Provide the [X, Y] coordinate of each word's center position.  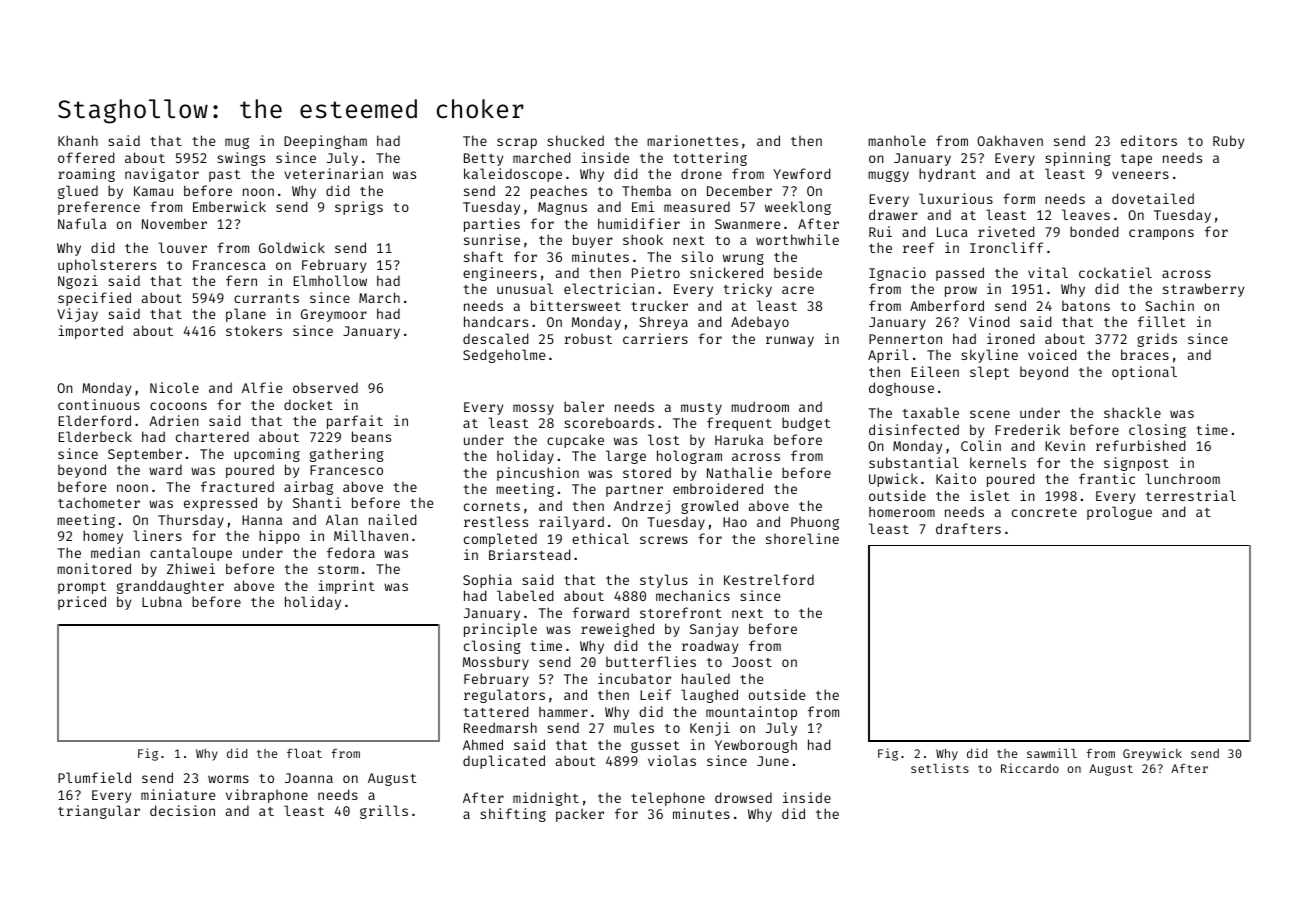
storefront [681, 612]
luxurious [956, 198]
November [174, 223]
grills [384, 812]
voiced [1052, 354]
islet [990, 495]
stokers [254, 330]
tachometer [99, 502]
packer [580, 815]
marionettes [692, 140]
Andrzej [642, 507]
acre [798, 290]
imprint [346, 587]
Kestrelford [769, 579]
